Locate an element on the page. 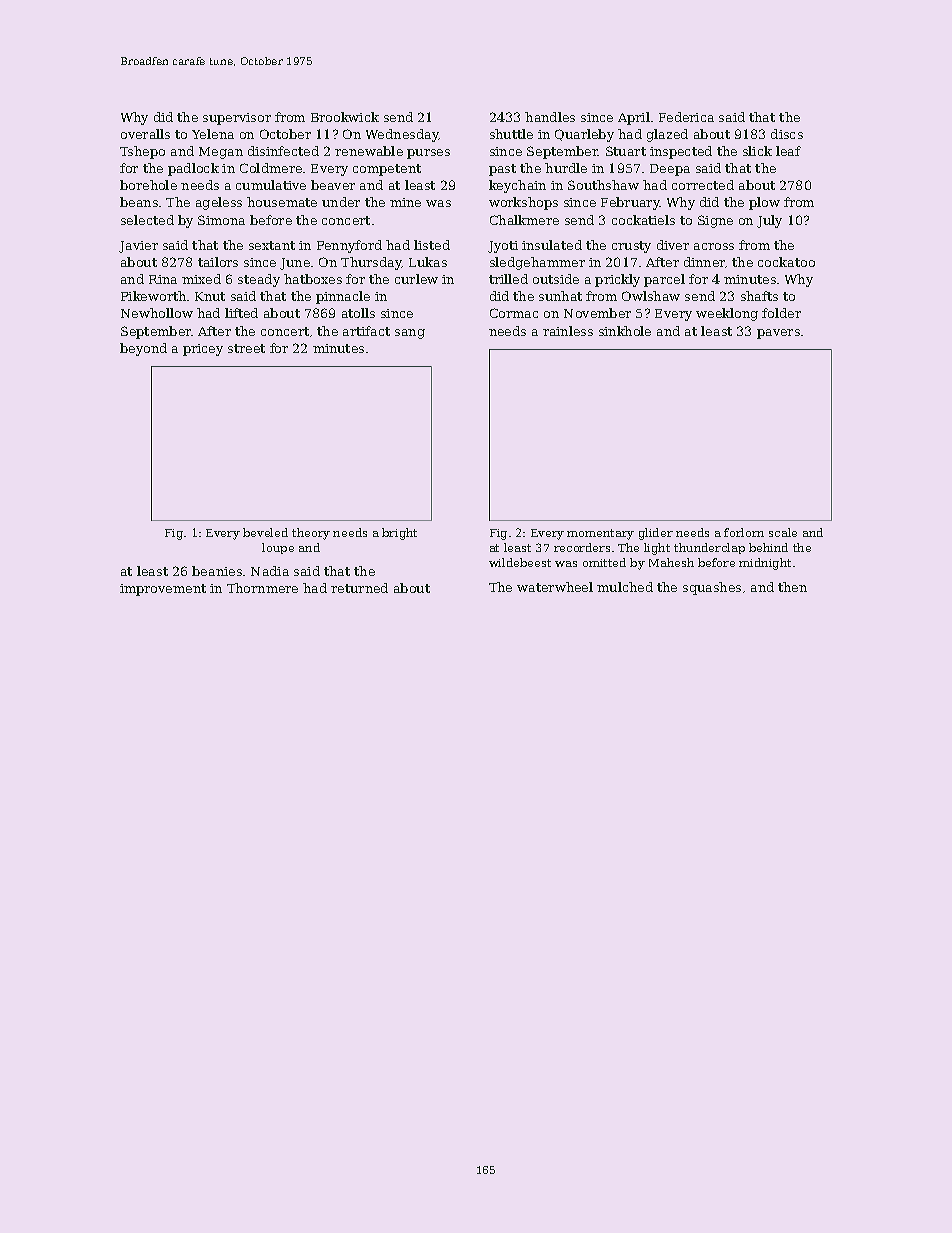  June is located at coordinates (295, 264).
